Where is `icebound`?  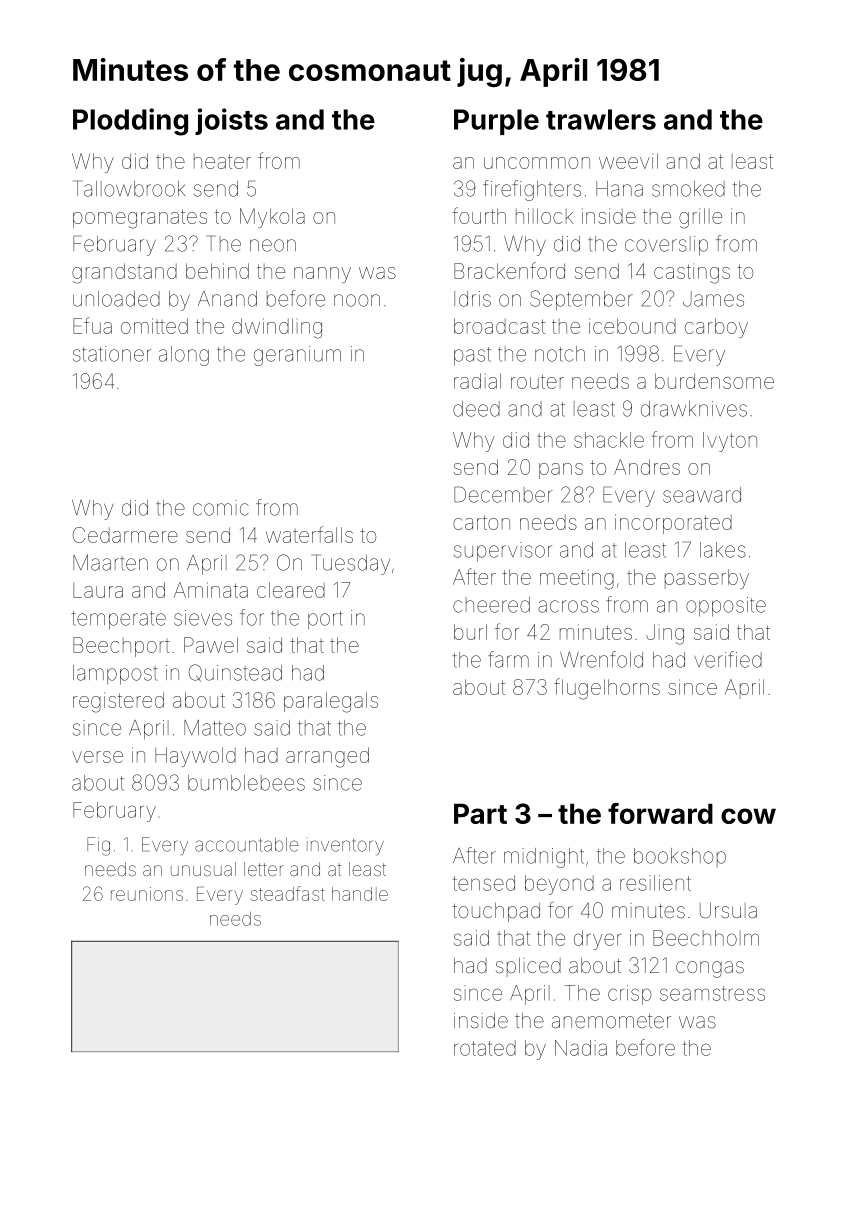
icebound is located at coordinates (632, 326).
